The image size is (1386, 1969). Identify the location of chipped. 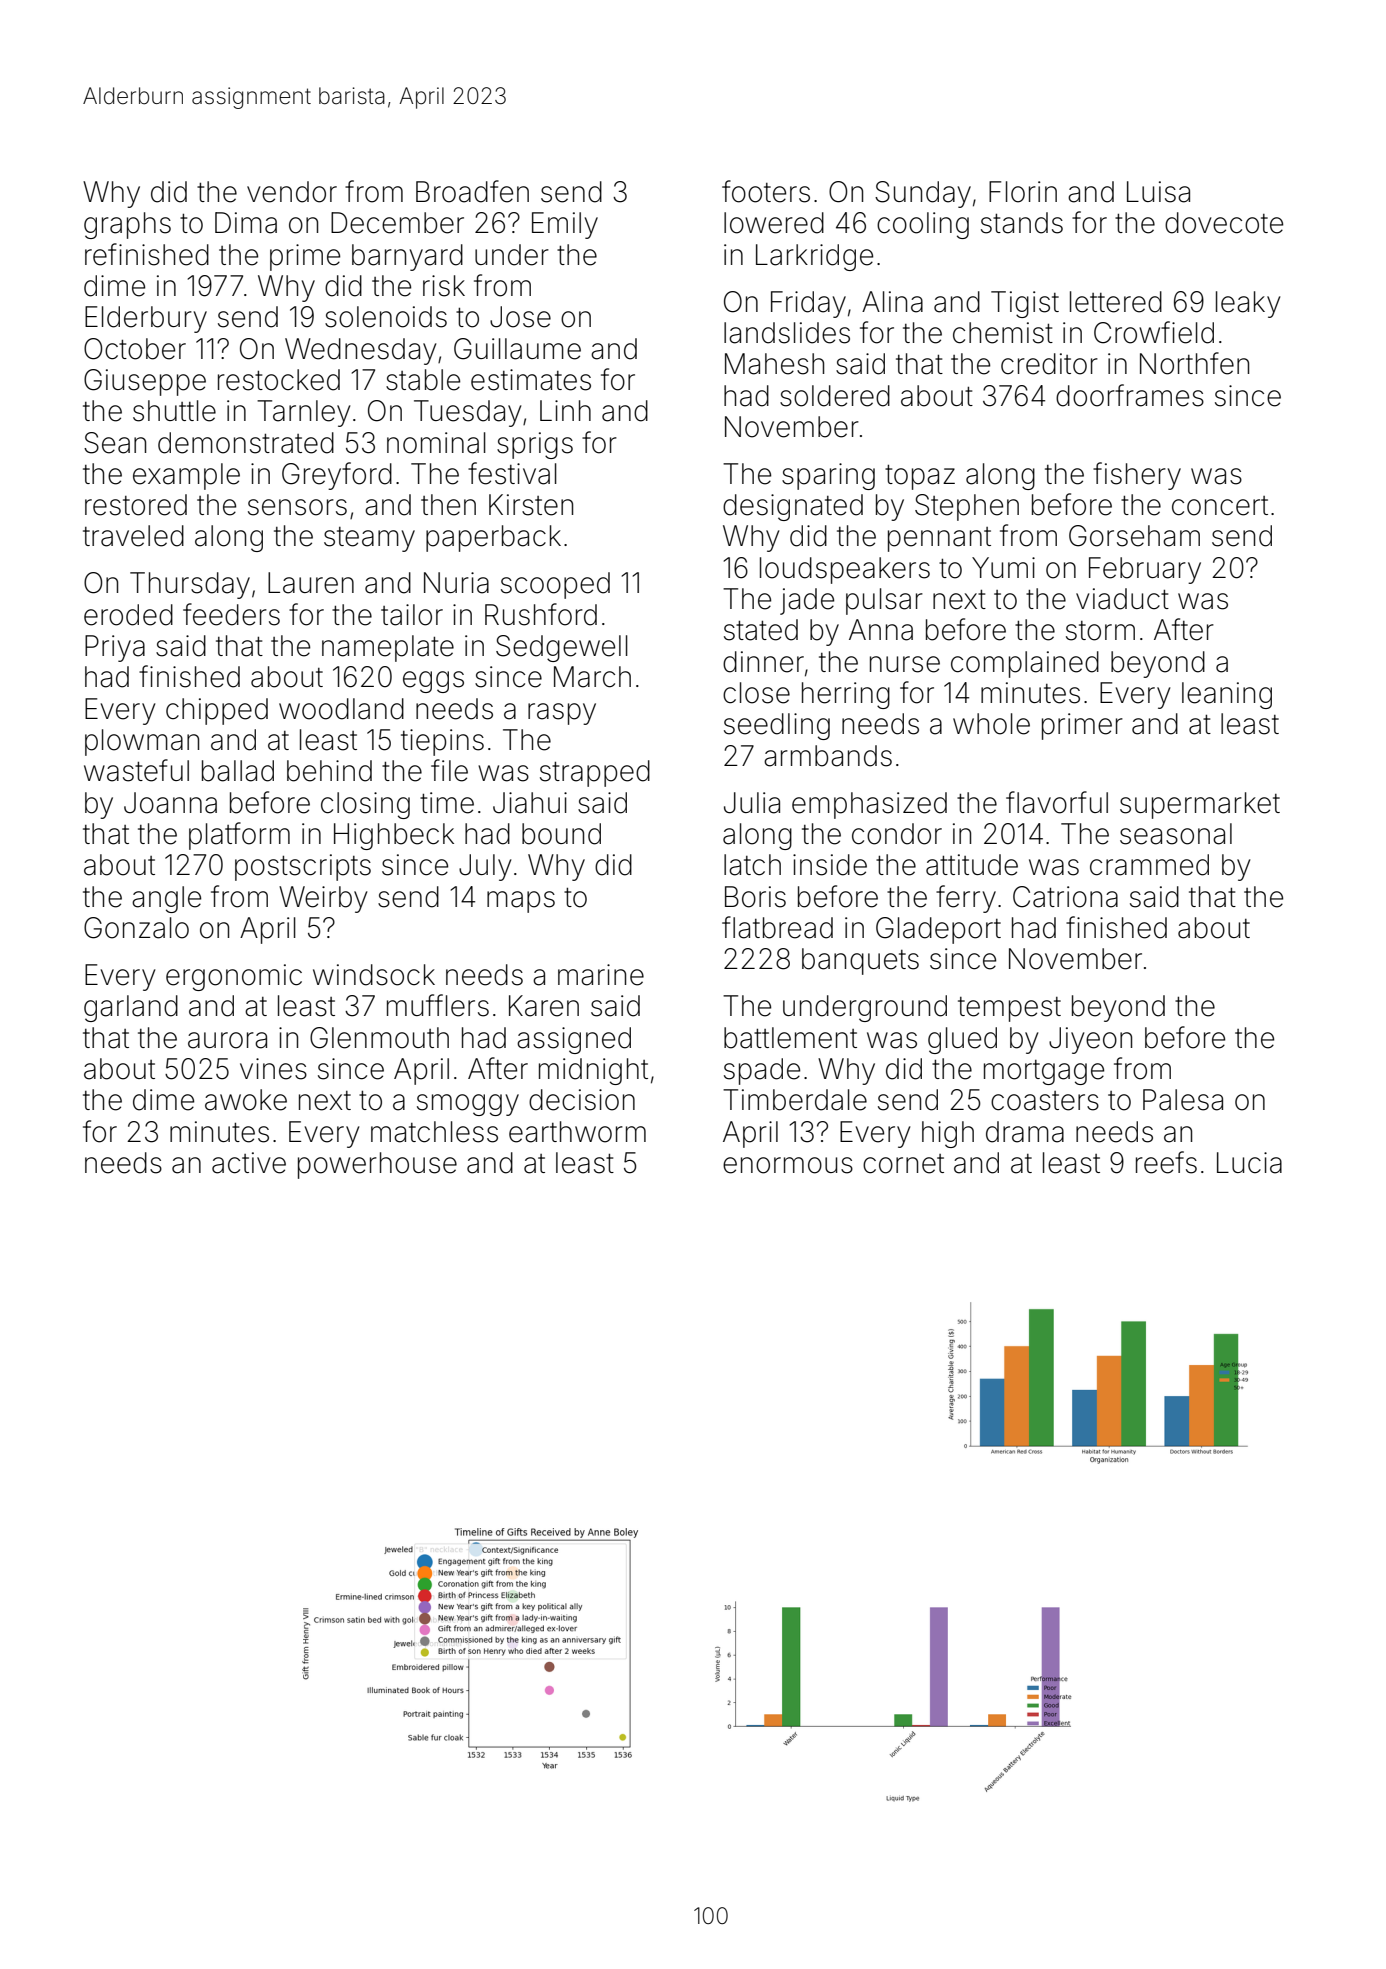
(217, 711).
